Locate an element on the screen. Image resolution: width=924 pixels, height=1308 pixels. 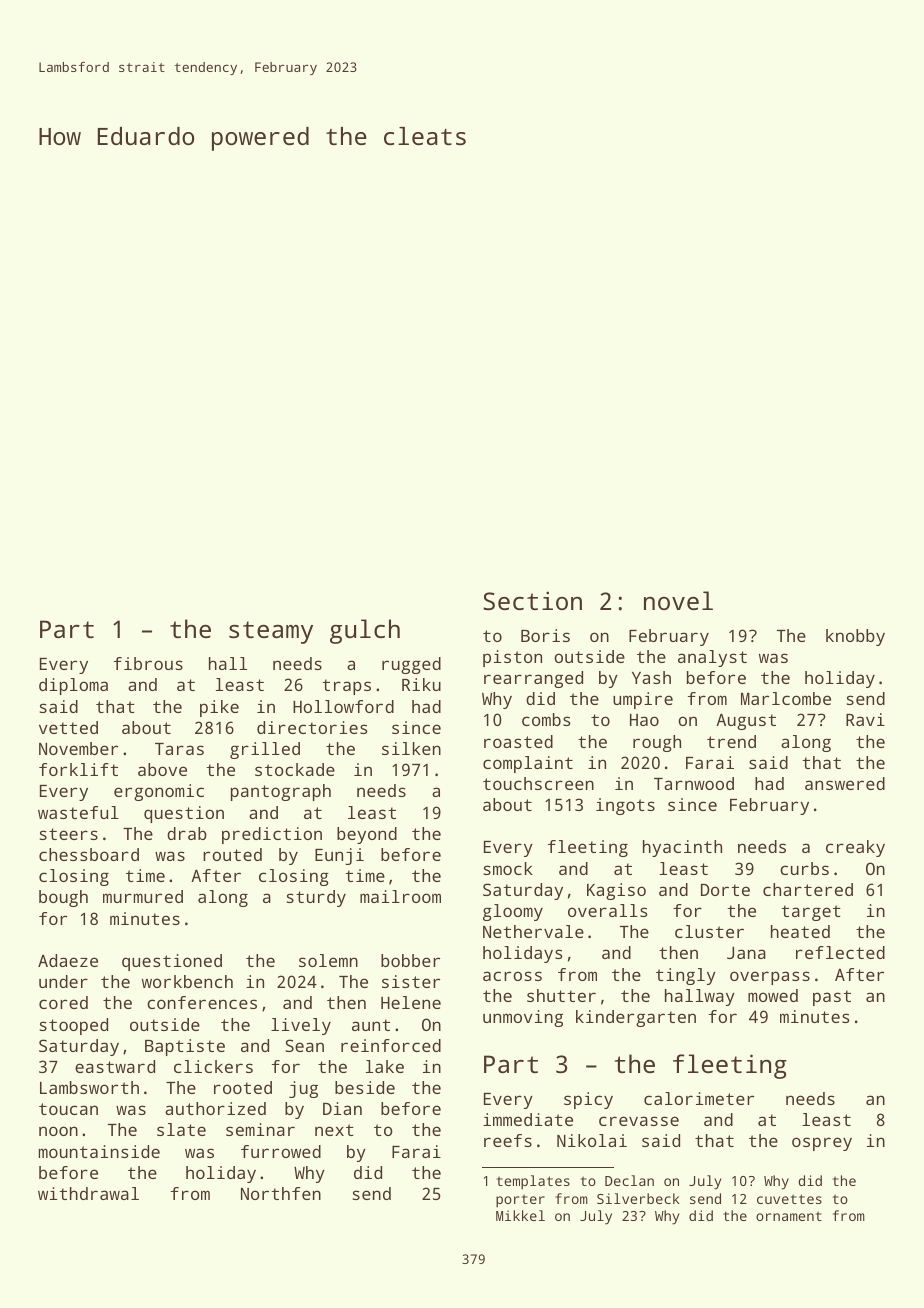
Riku is located at coordinates (421, 684).
